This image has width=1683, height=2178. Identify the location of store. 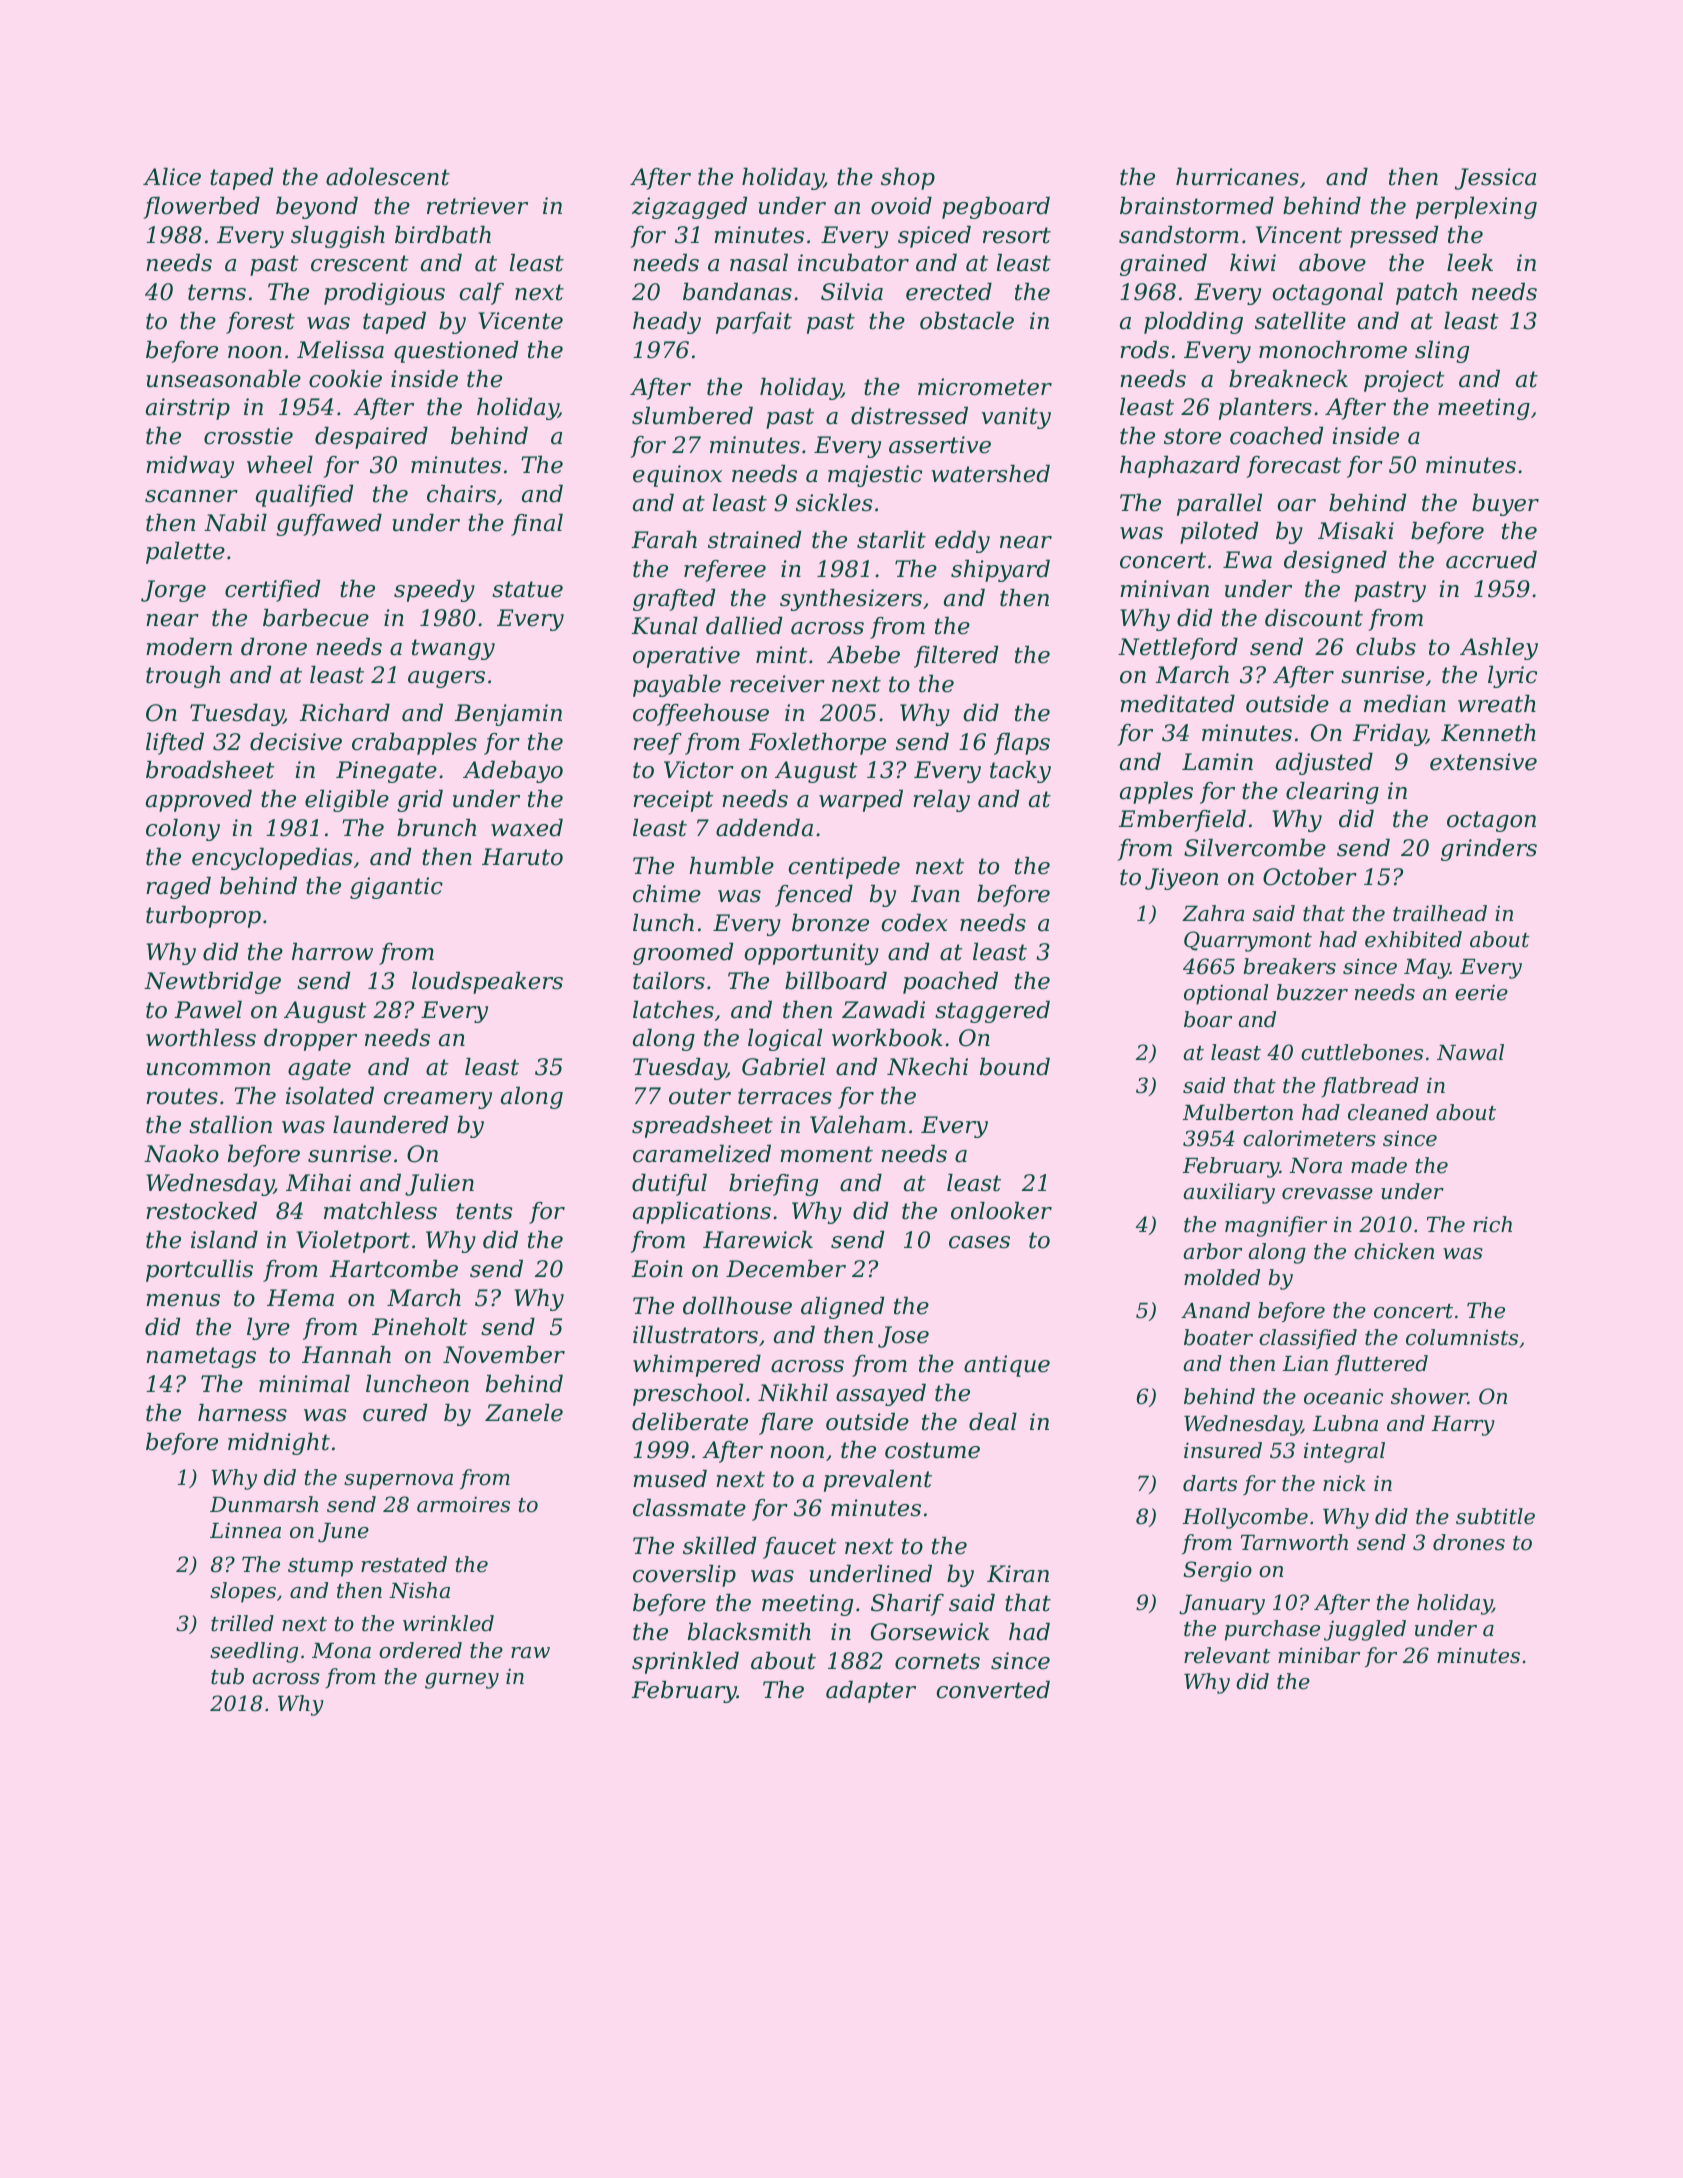
(1192, 436).
